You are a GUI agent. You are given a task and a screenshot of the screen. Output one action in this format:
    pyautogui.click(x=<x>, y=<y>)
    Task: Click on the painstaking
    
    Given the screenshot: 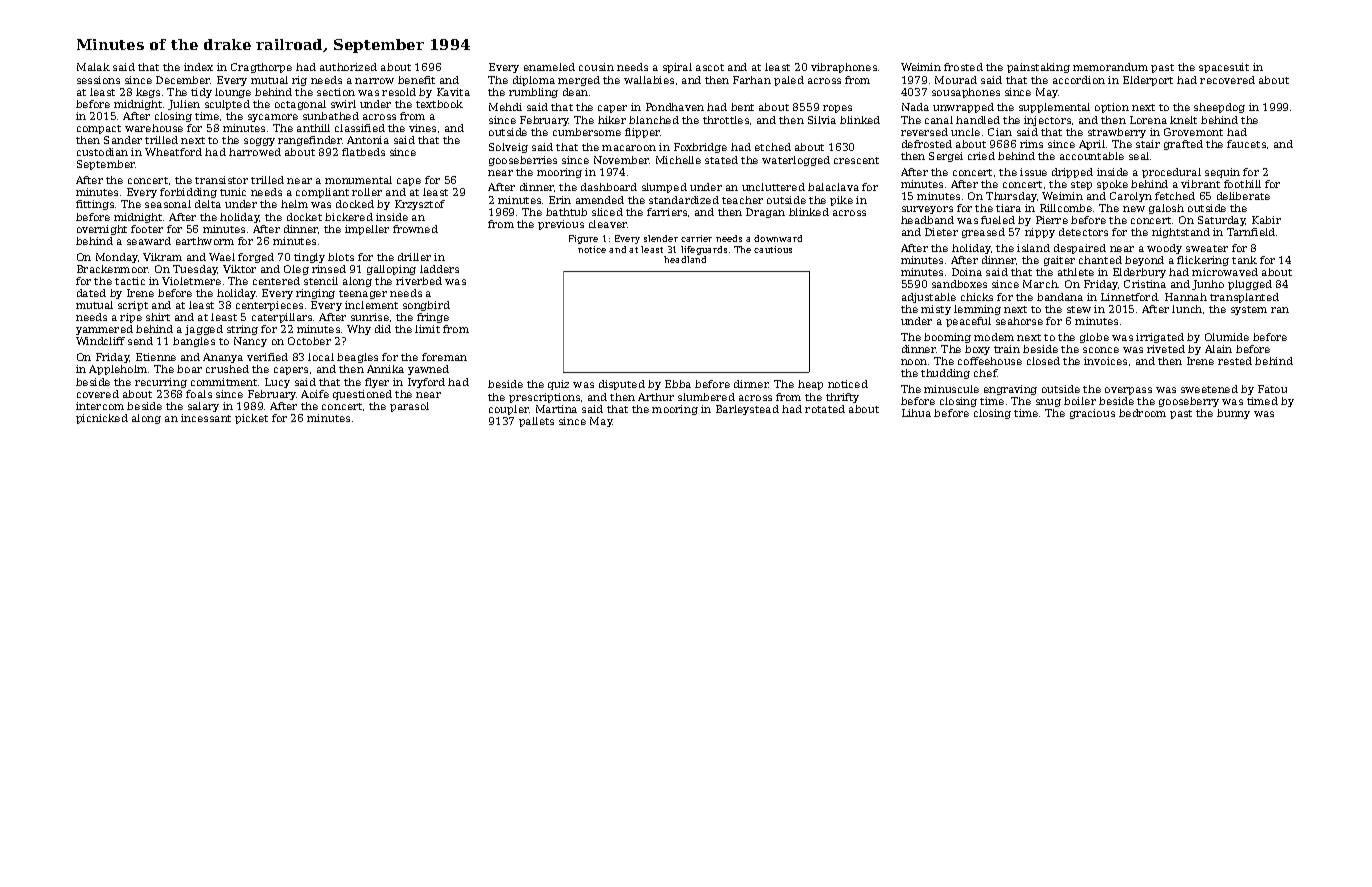 What is the action you would take?
    pyautogui.click(x=1038, y=68)
